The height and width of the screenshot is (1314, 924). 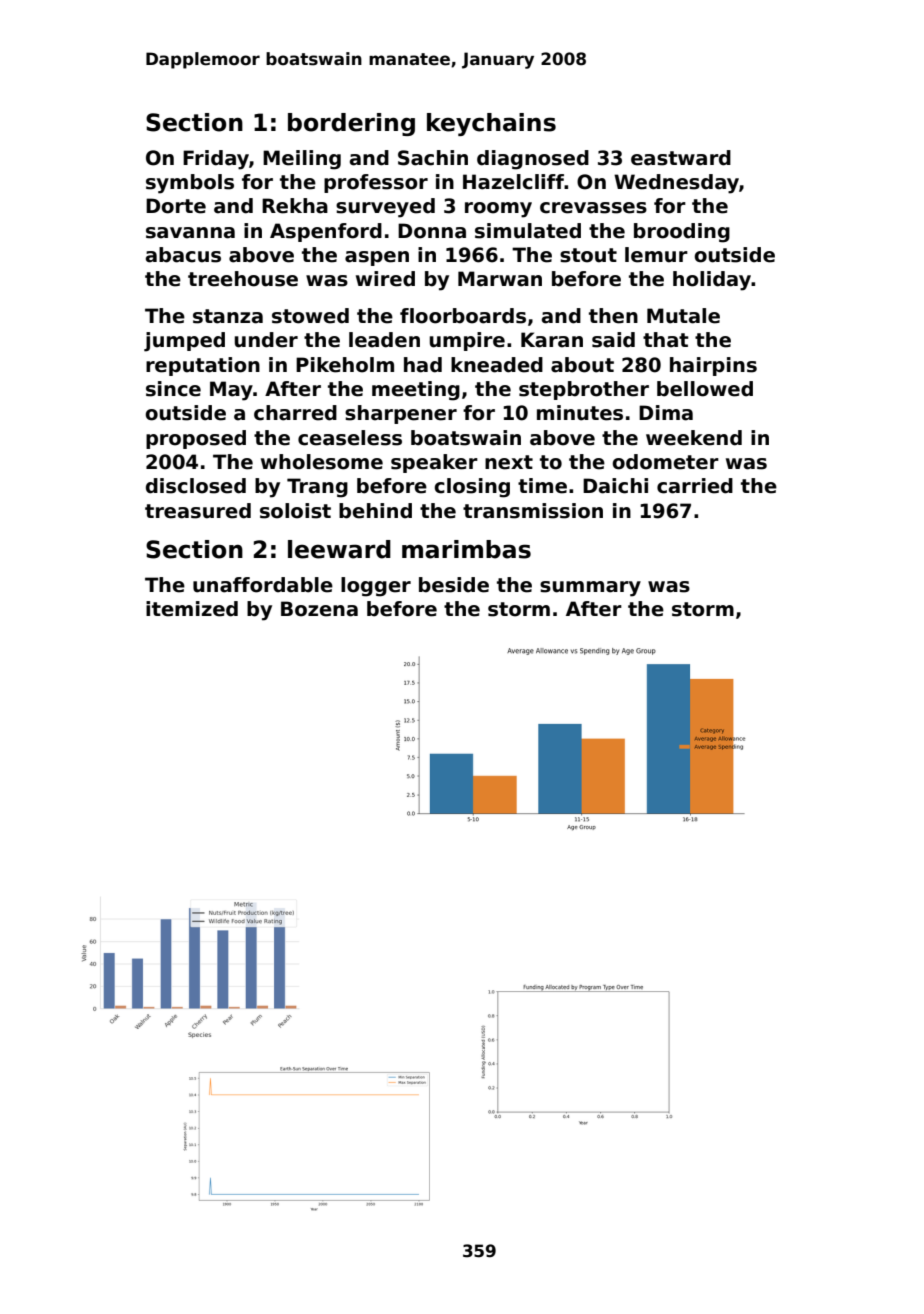 What do you see at coordinates (491, 124) in the screenshot?
I see `keychains` at bounding box center [491, 124].
